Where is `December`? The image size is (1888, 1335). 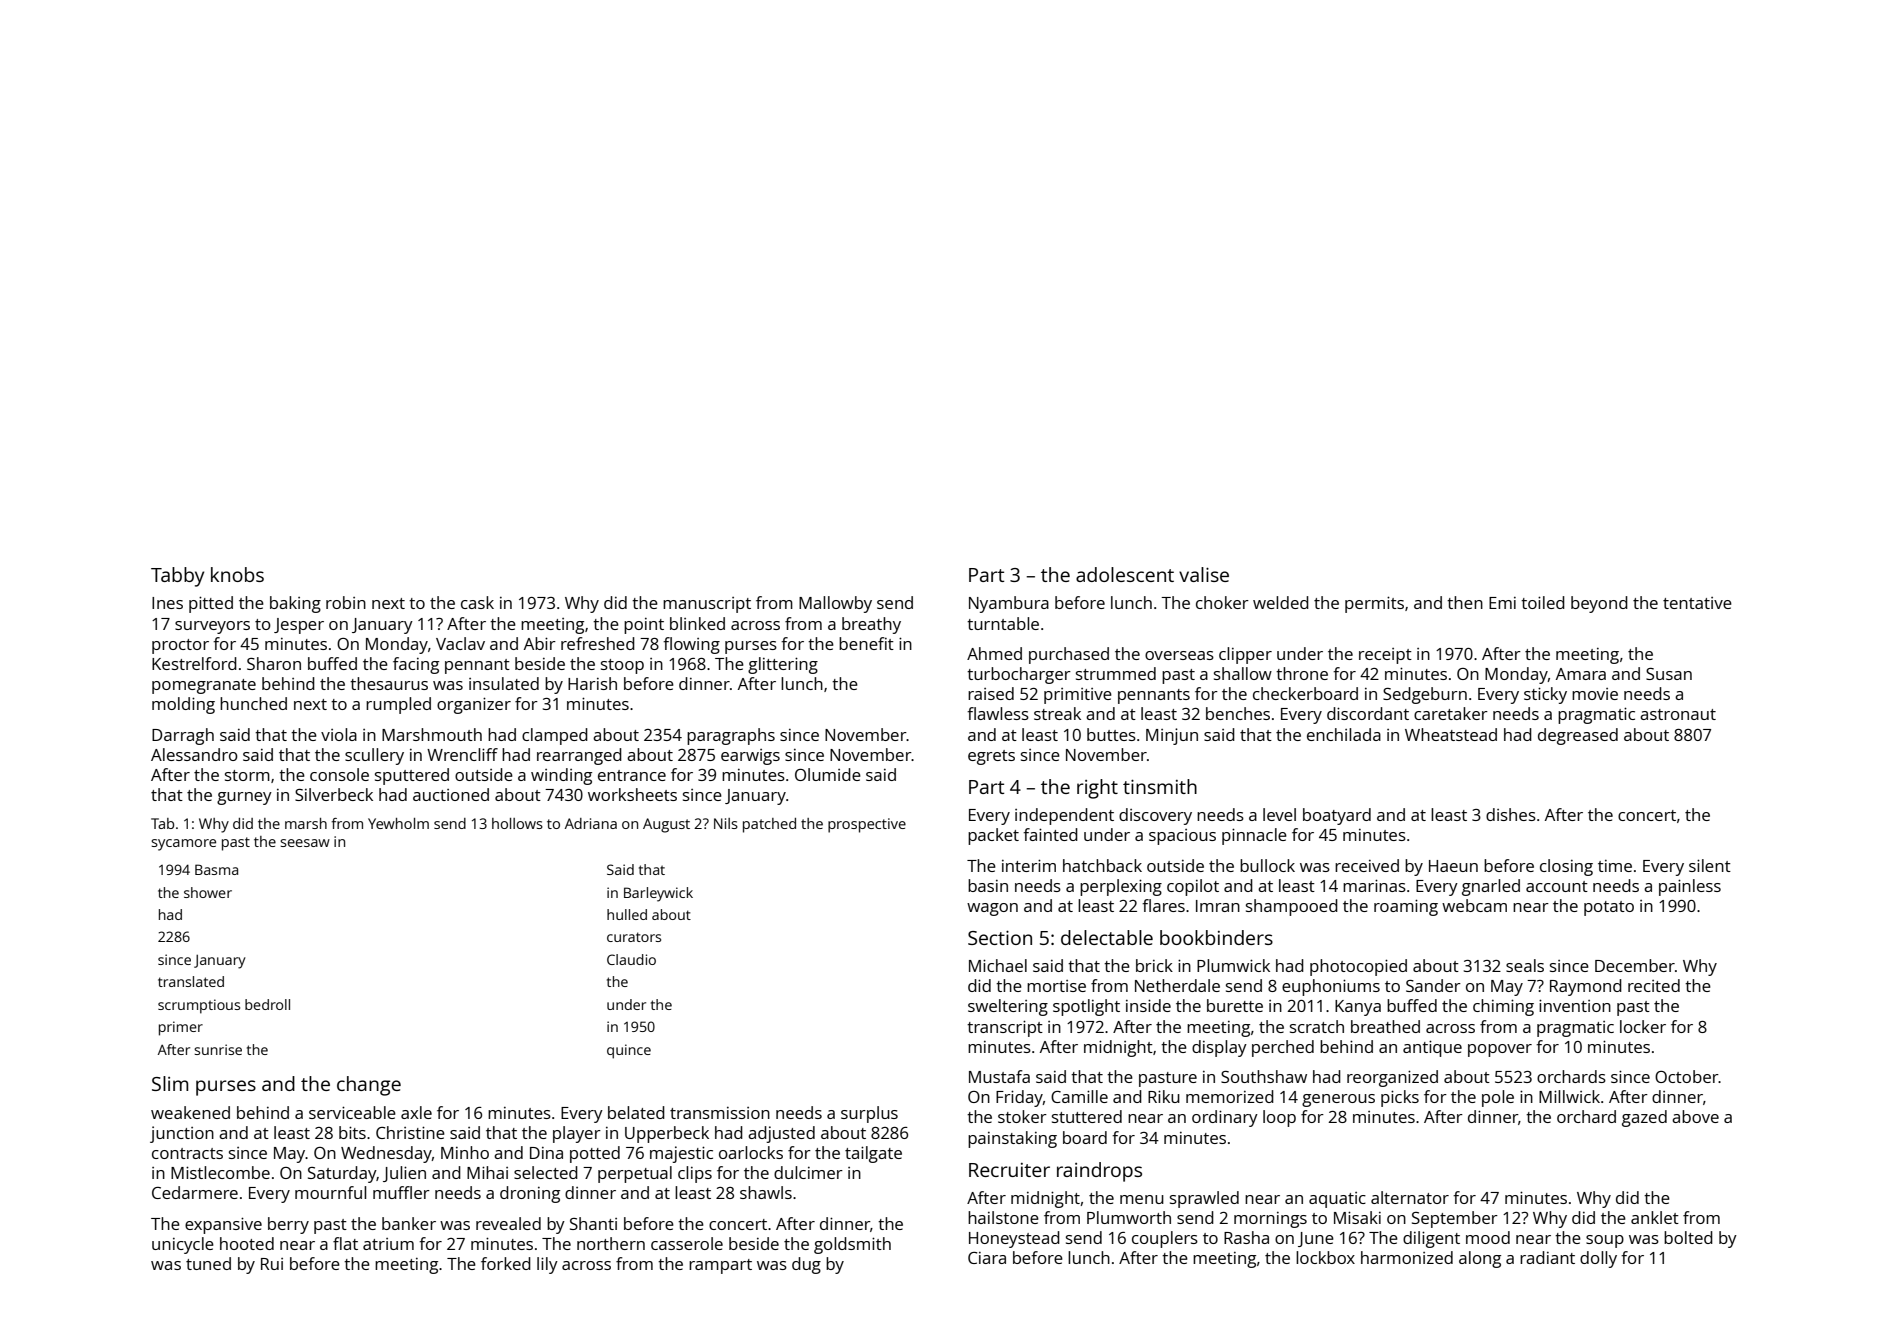
December is located at coordinates (1635, 965).
